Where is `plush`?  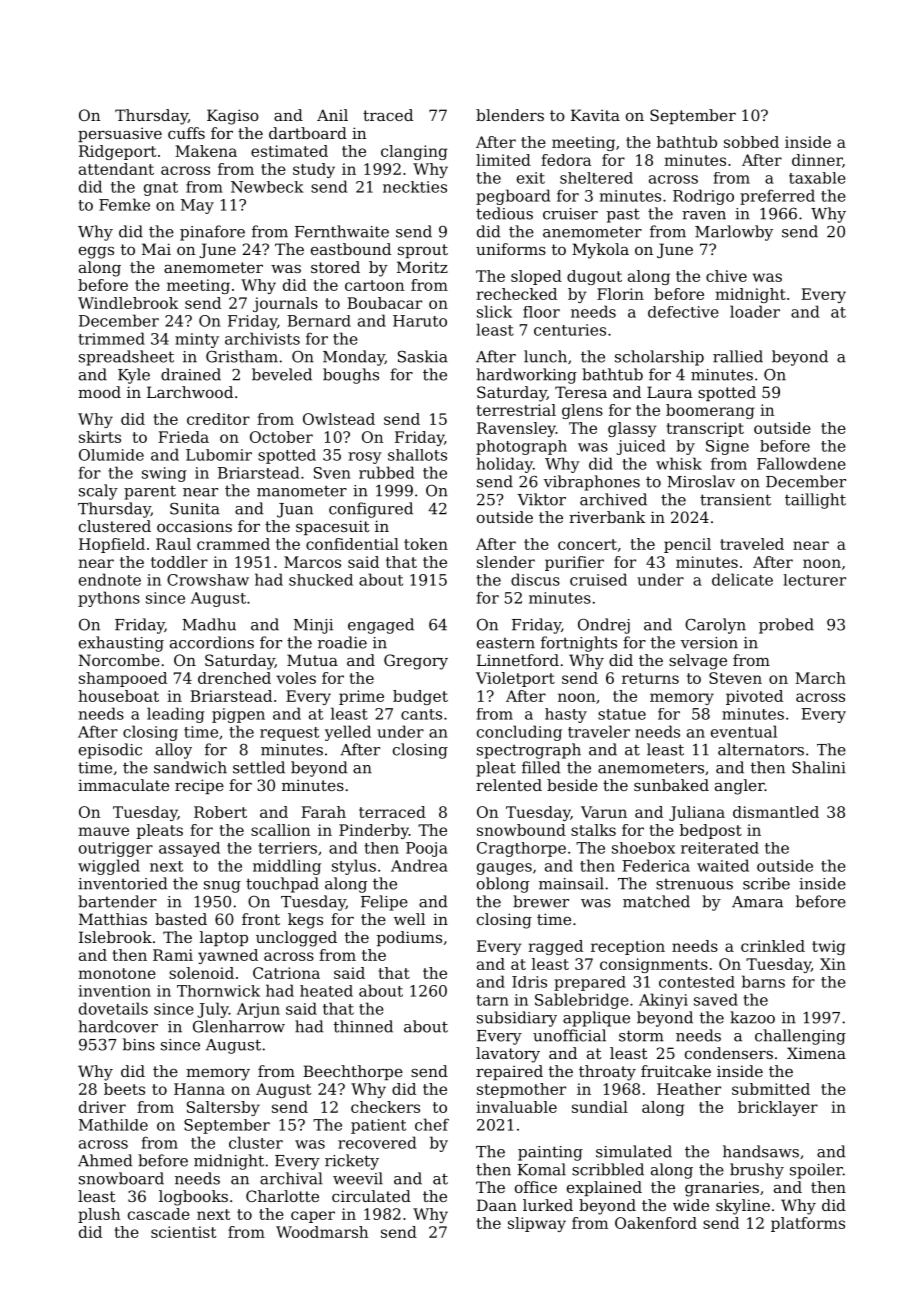
plush is located at coordinates (99, 1215).
